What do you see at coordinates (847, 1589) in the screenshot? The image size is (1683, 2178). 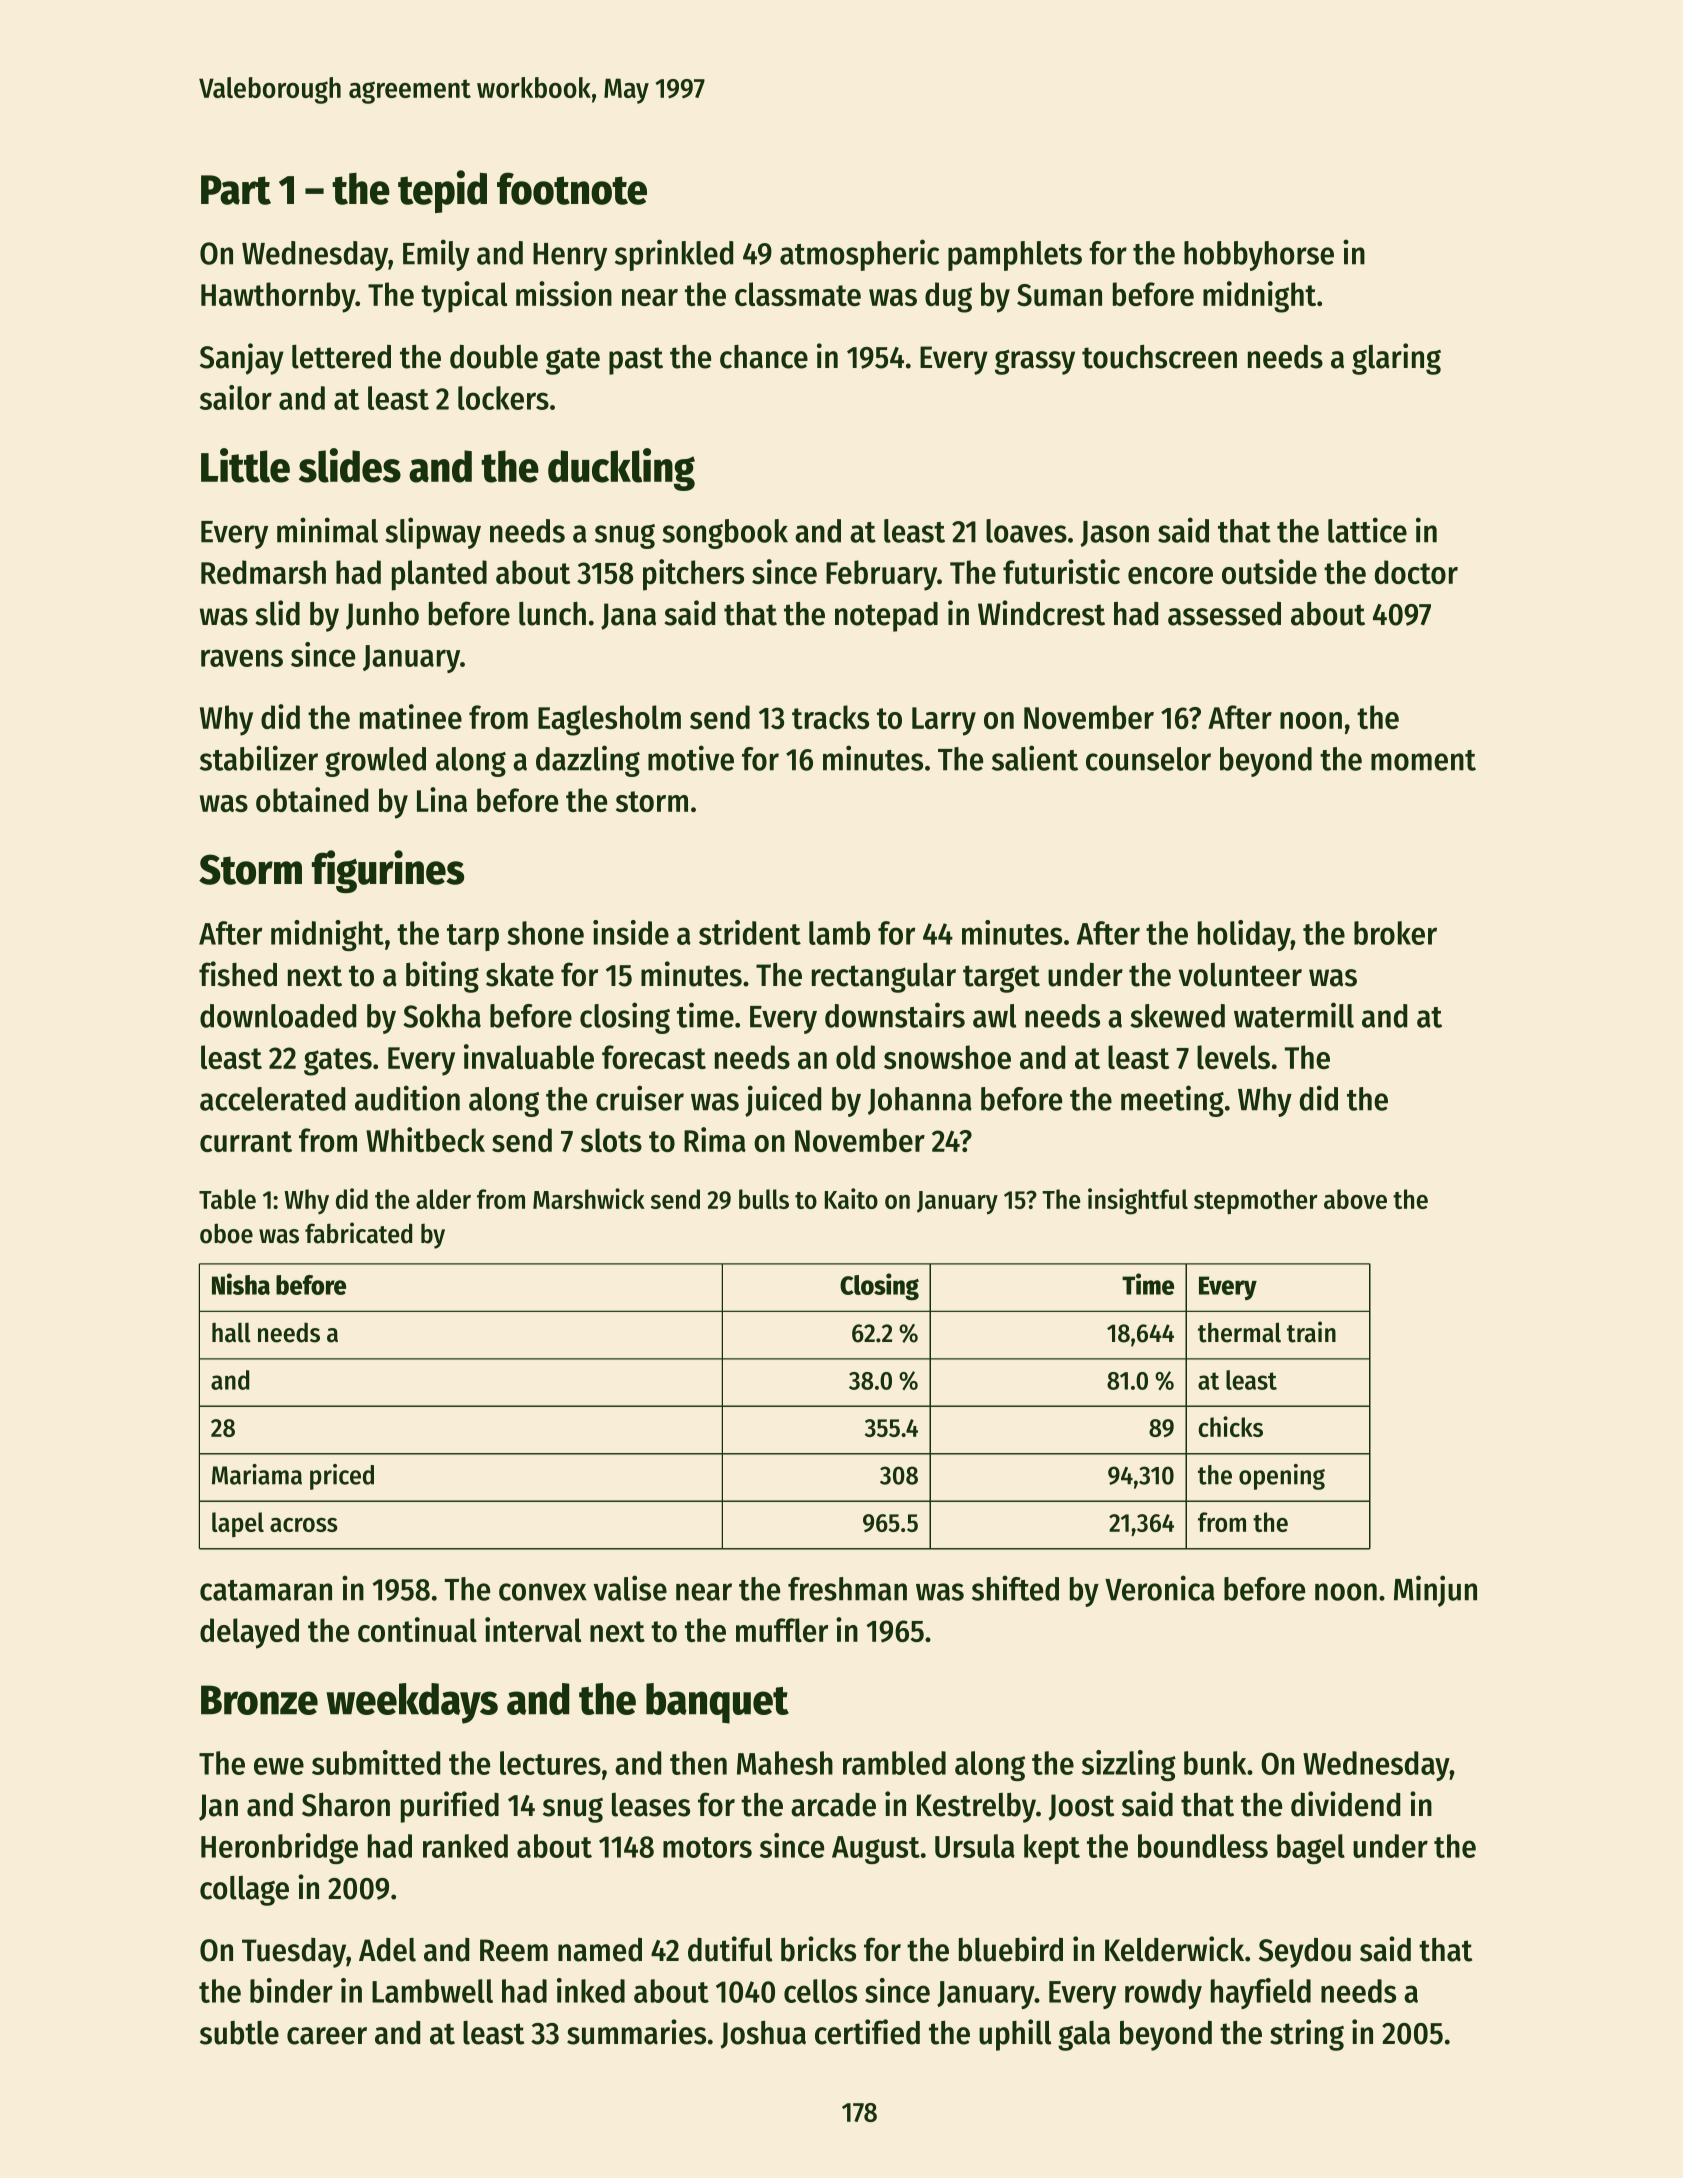 I see `freshman` at bounding box center [847, 1589].
